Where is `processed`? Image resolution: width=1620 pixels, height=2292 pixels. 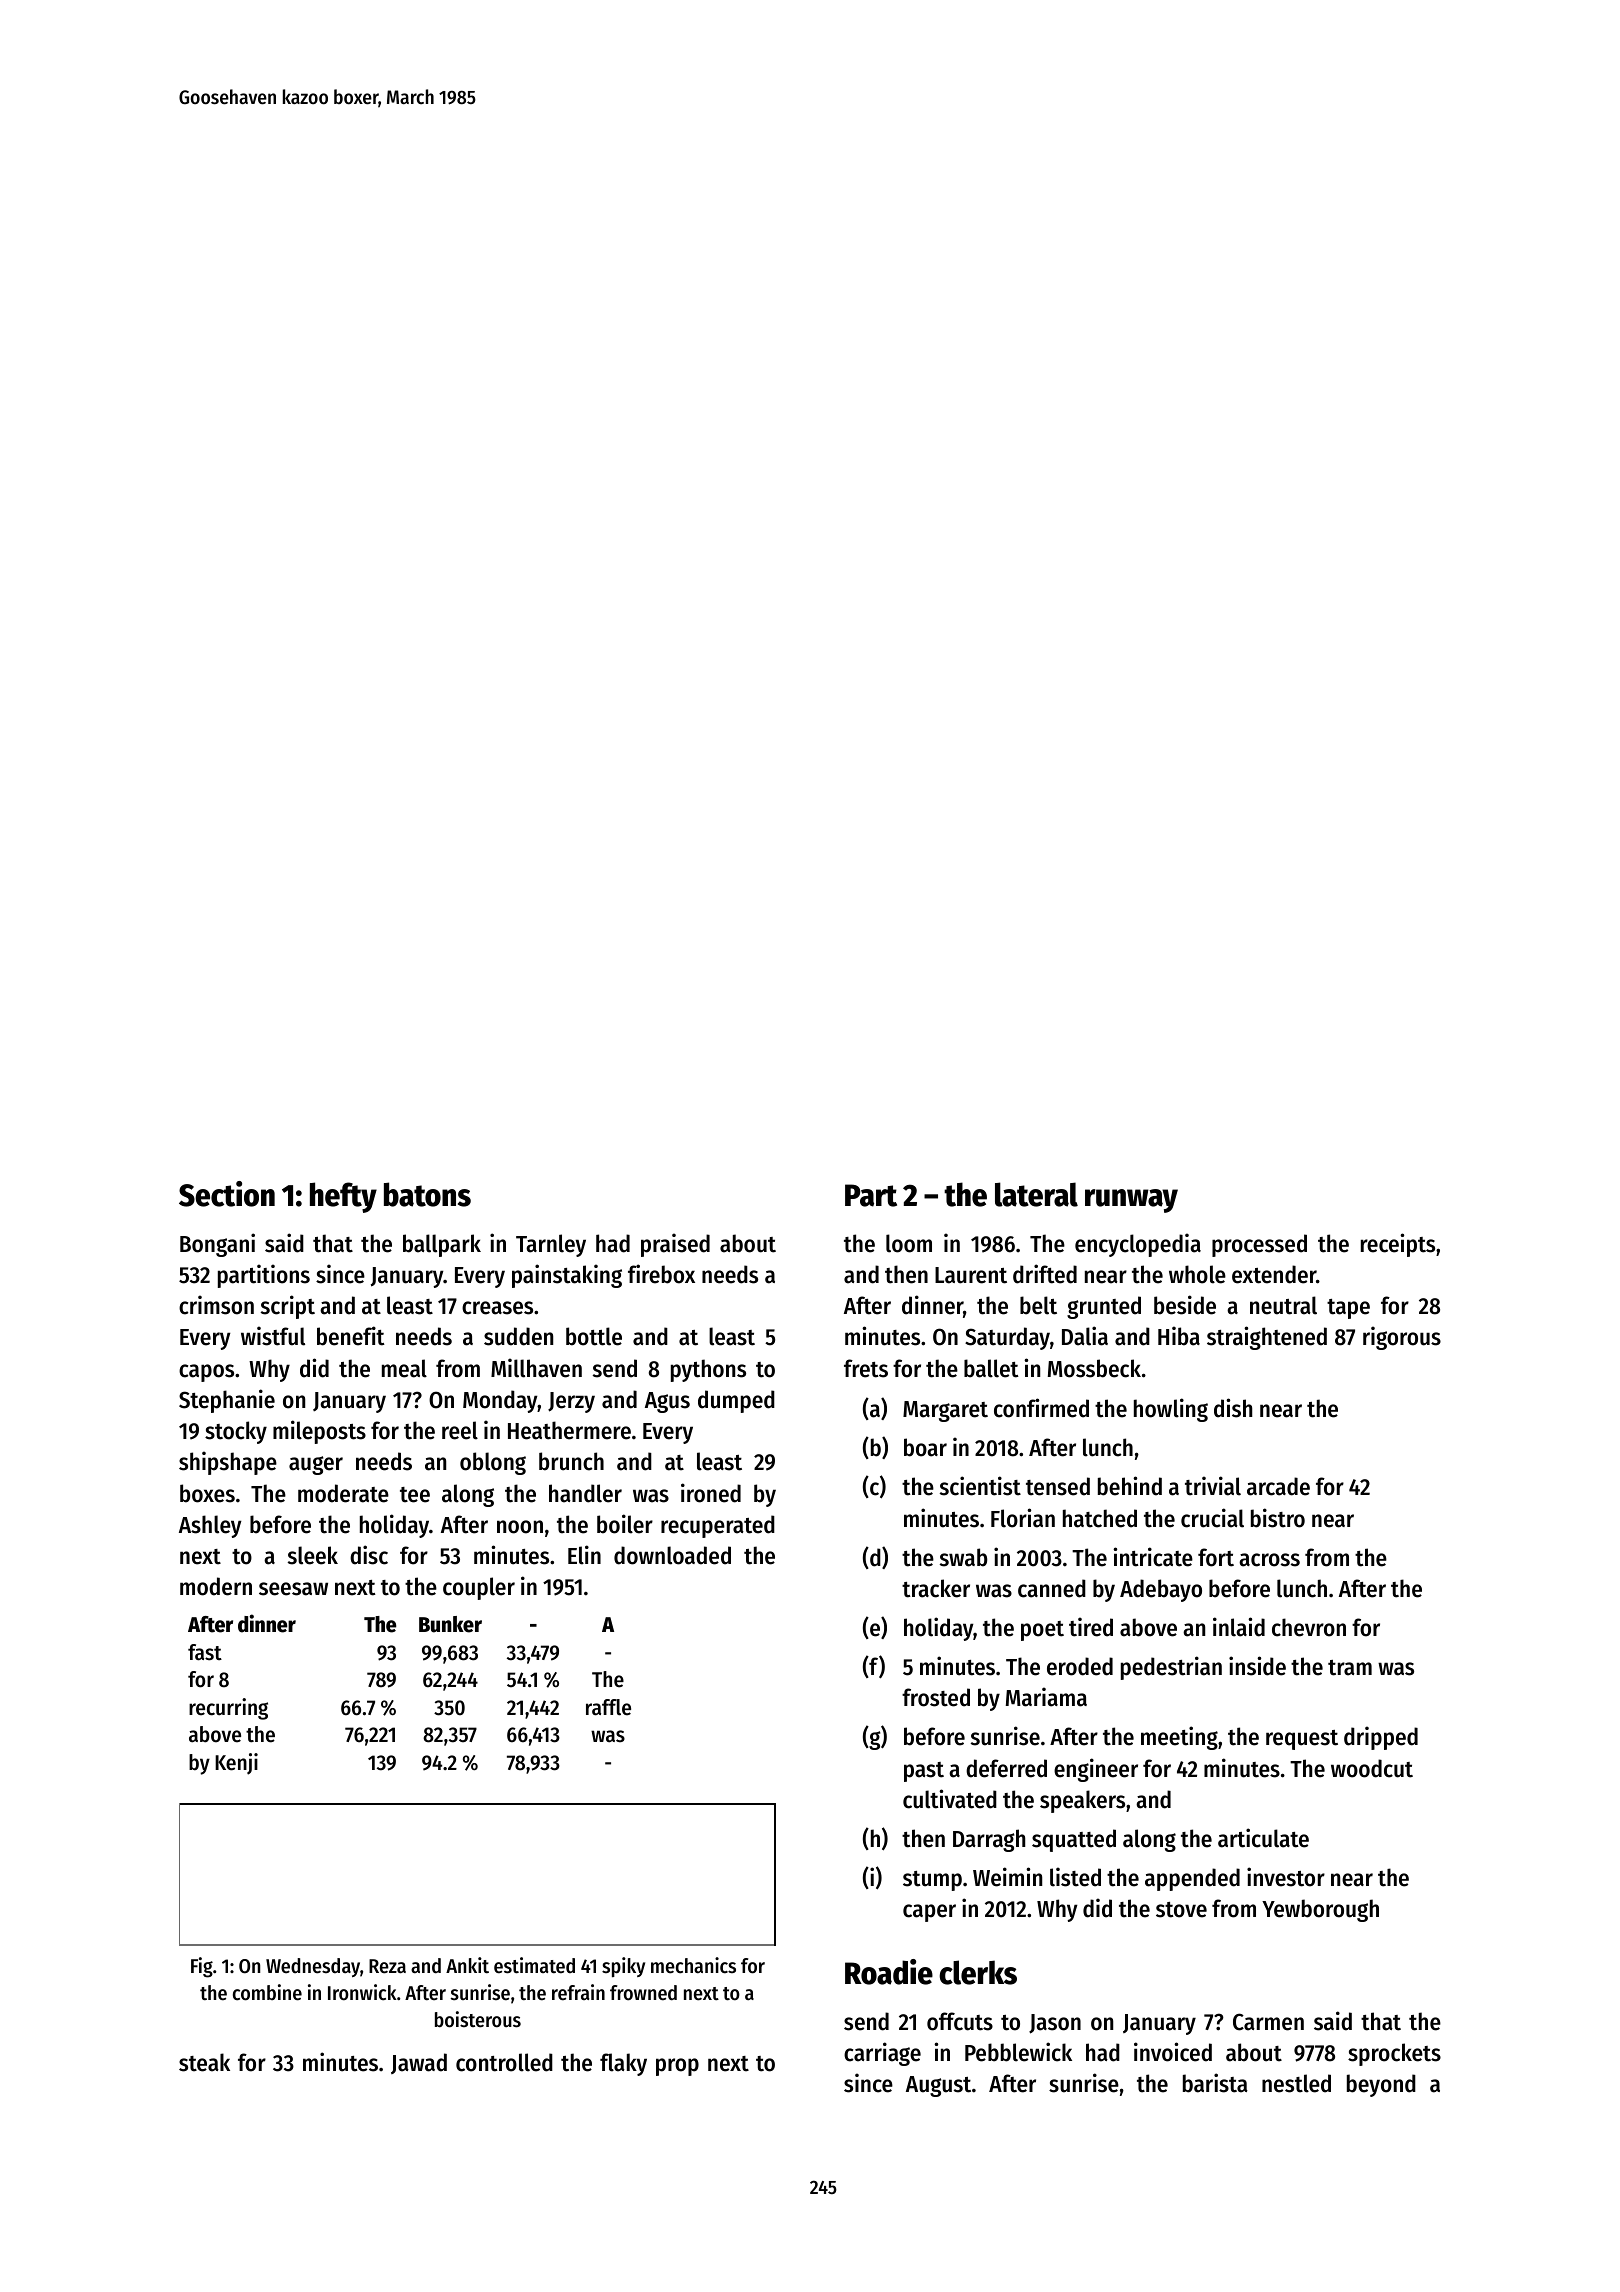 processed is located at coordinates (1259, 1245).
